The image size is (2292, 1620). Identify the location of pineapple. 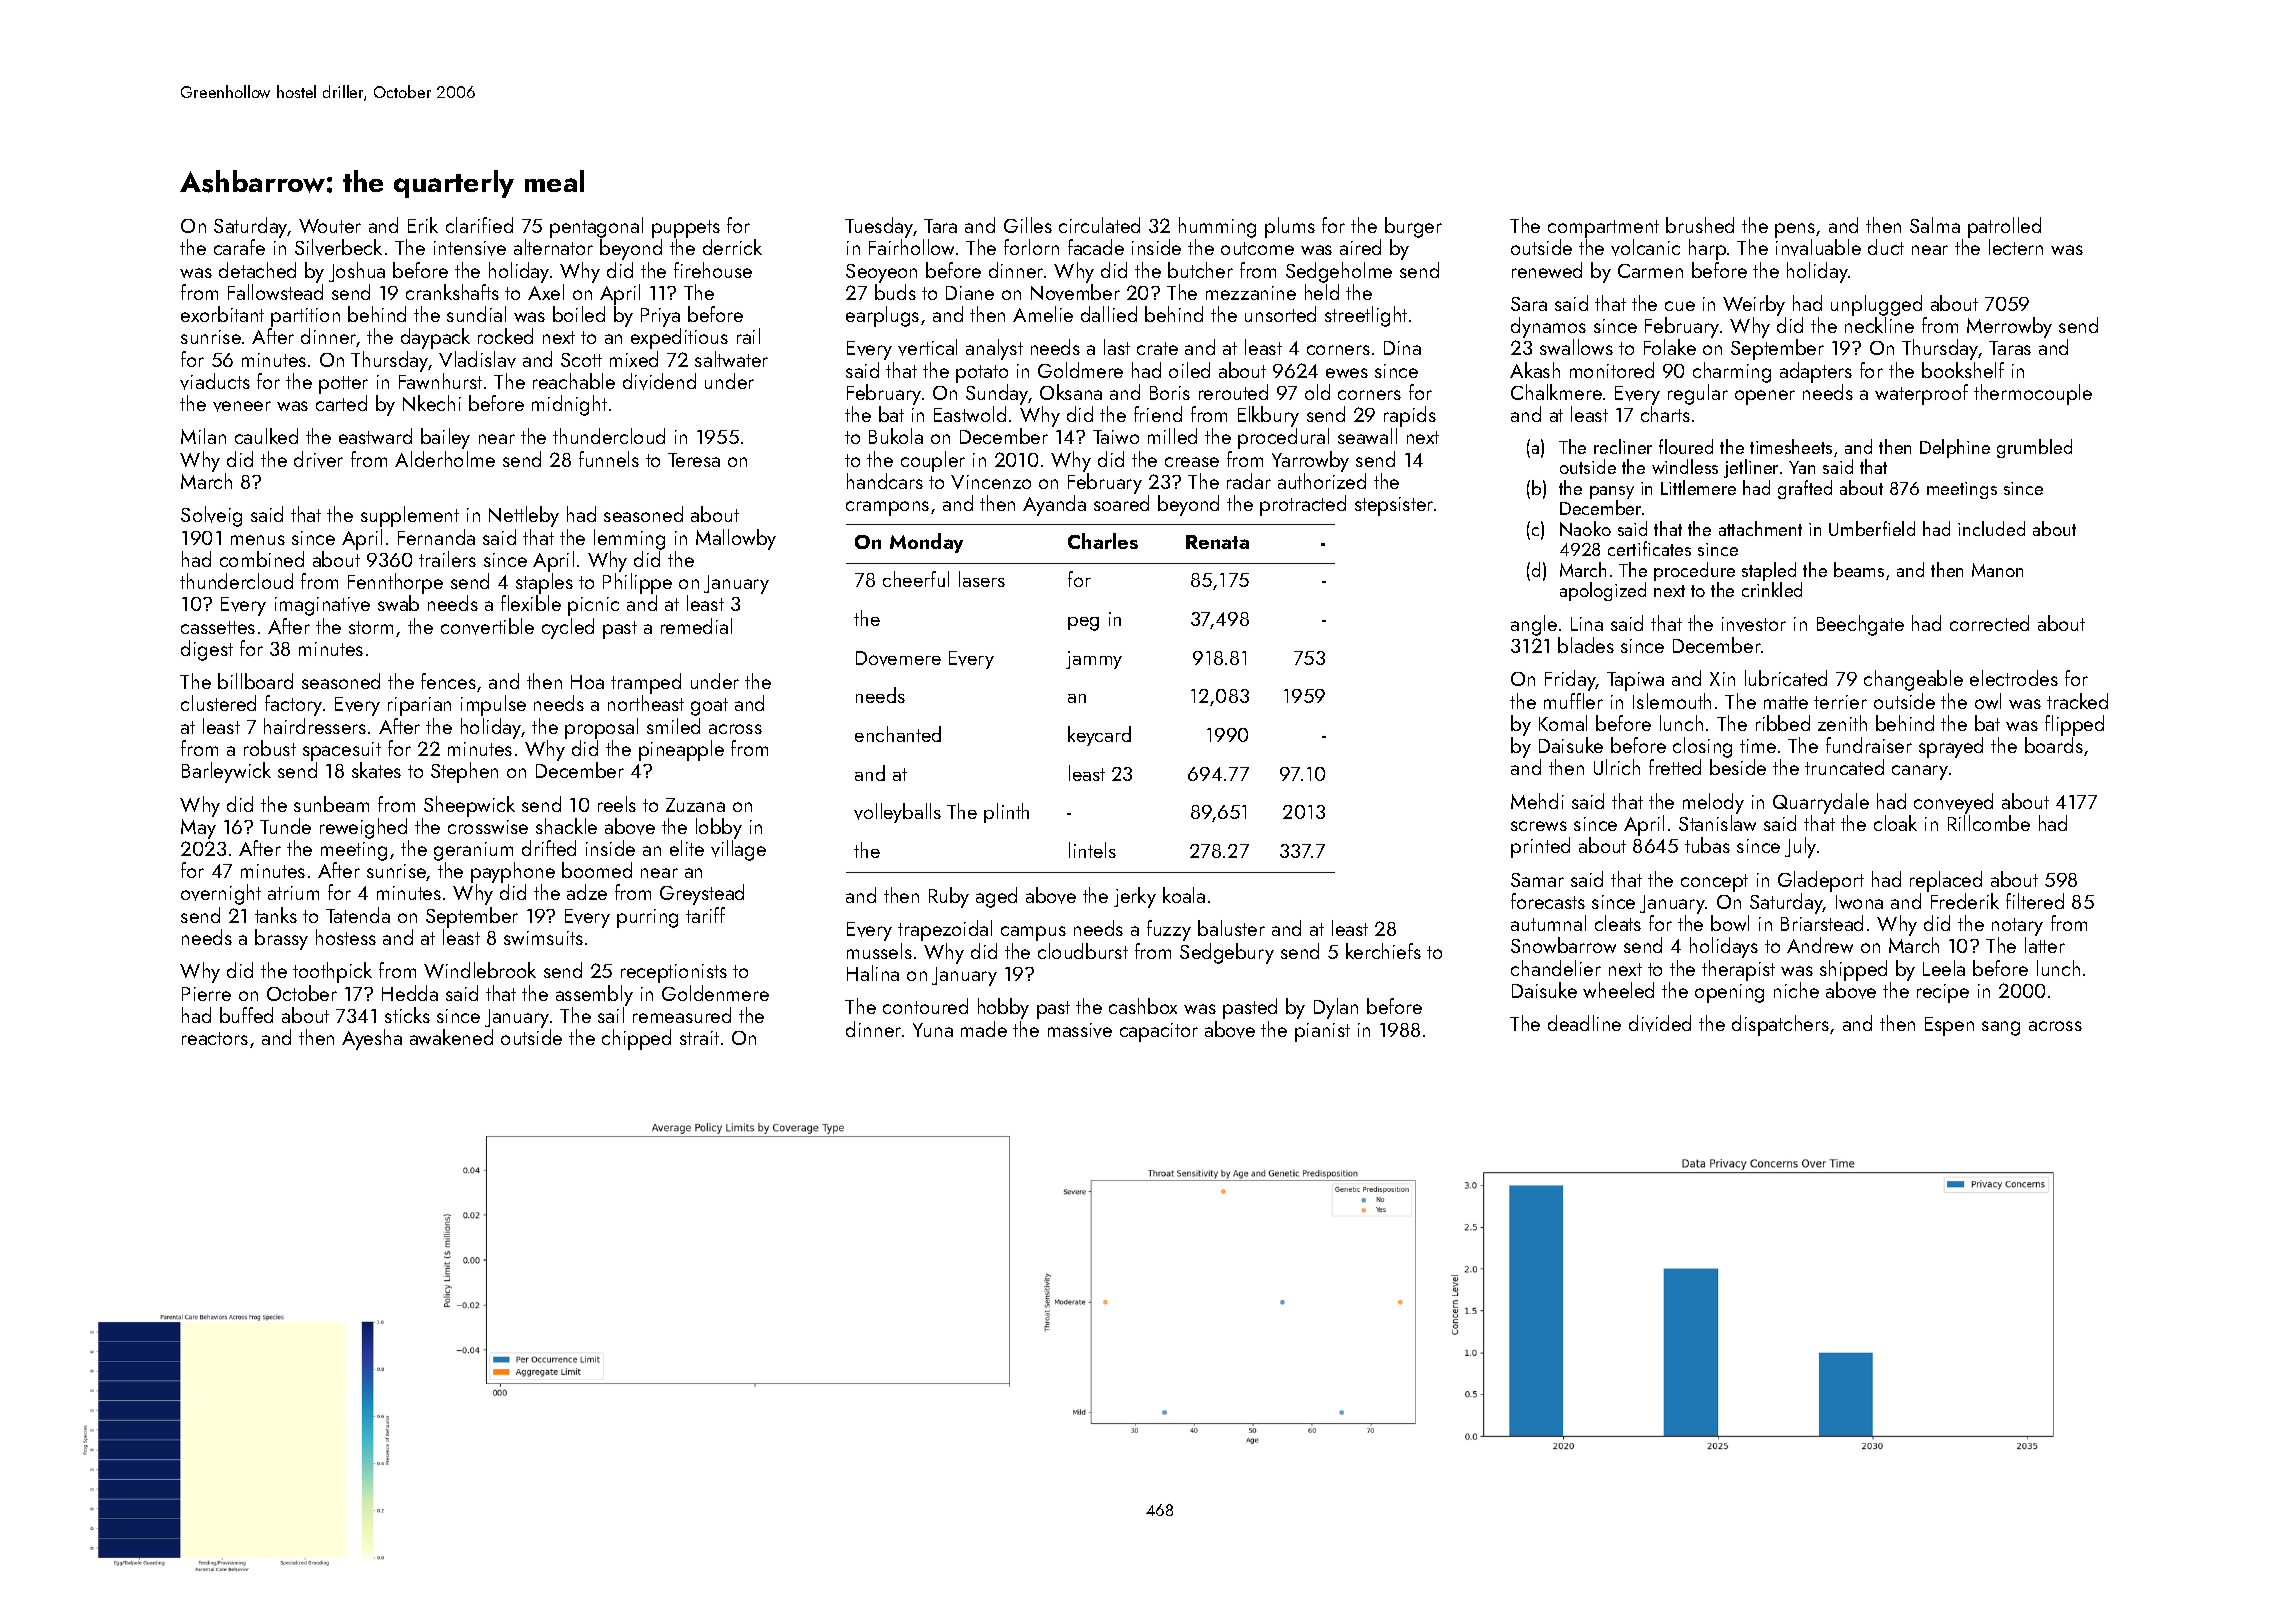
(681, 750).
